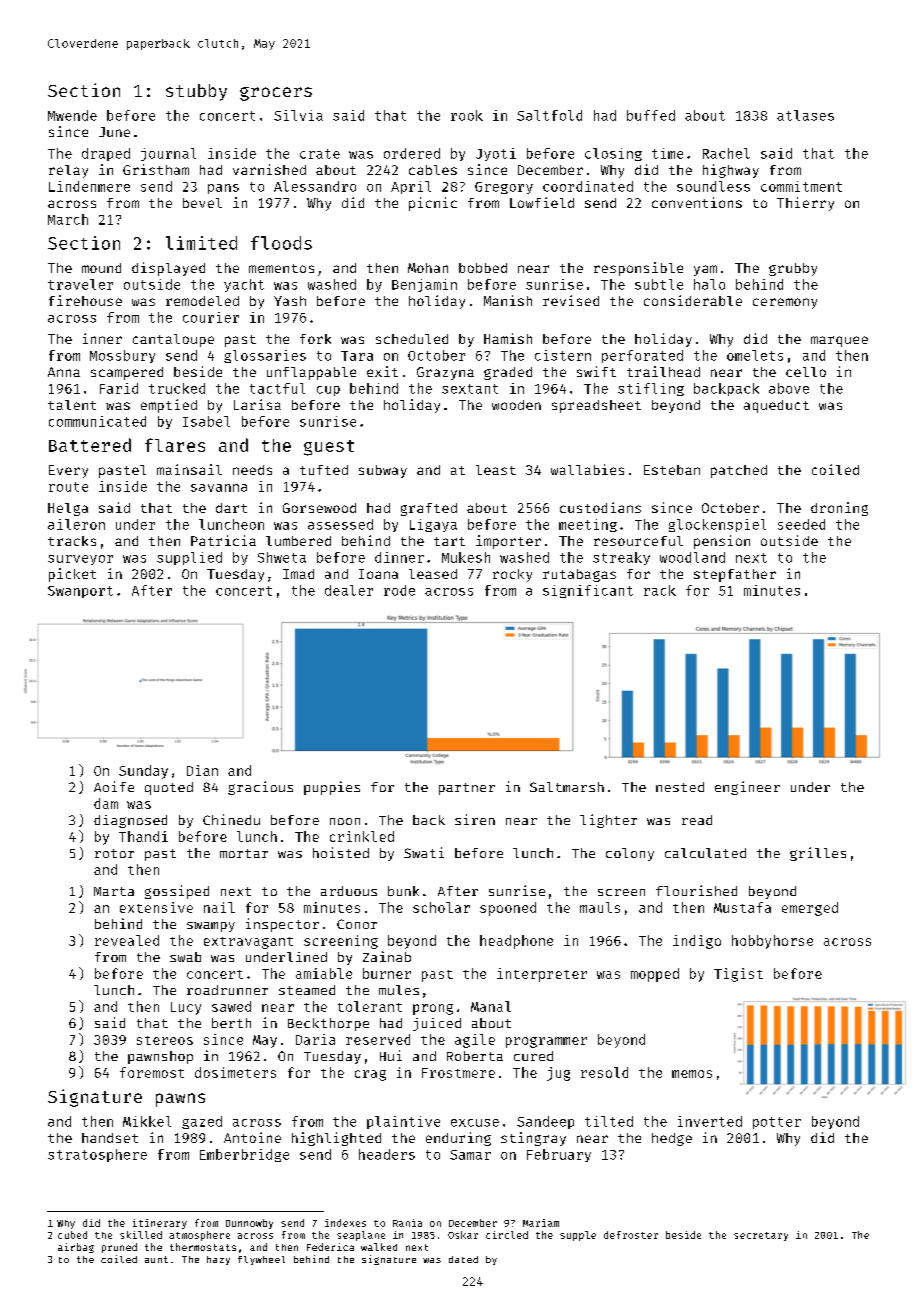 The height and width of the screenshot is (1308, 924). Describe the element at coordinates (475, 819) in the screenshot. I see `siren` at that location.
